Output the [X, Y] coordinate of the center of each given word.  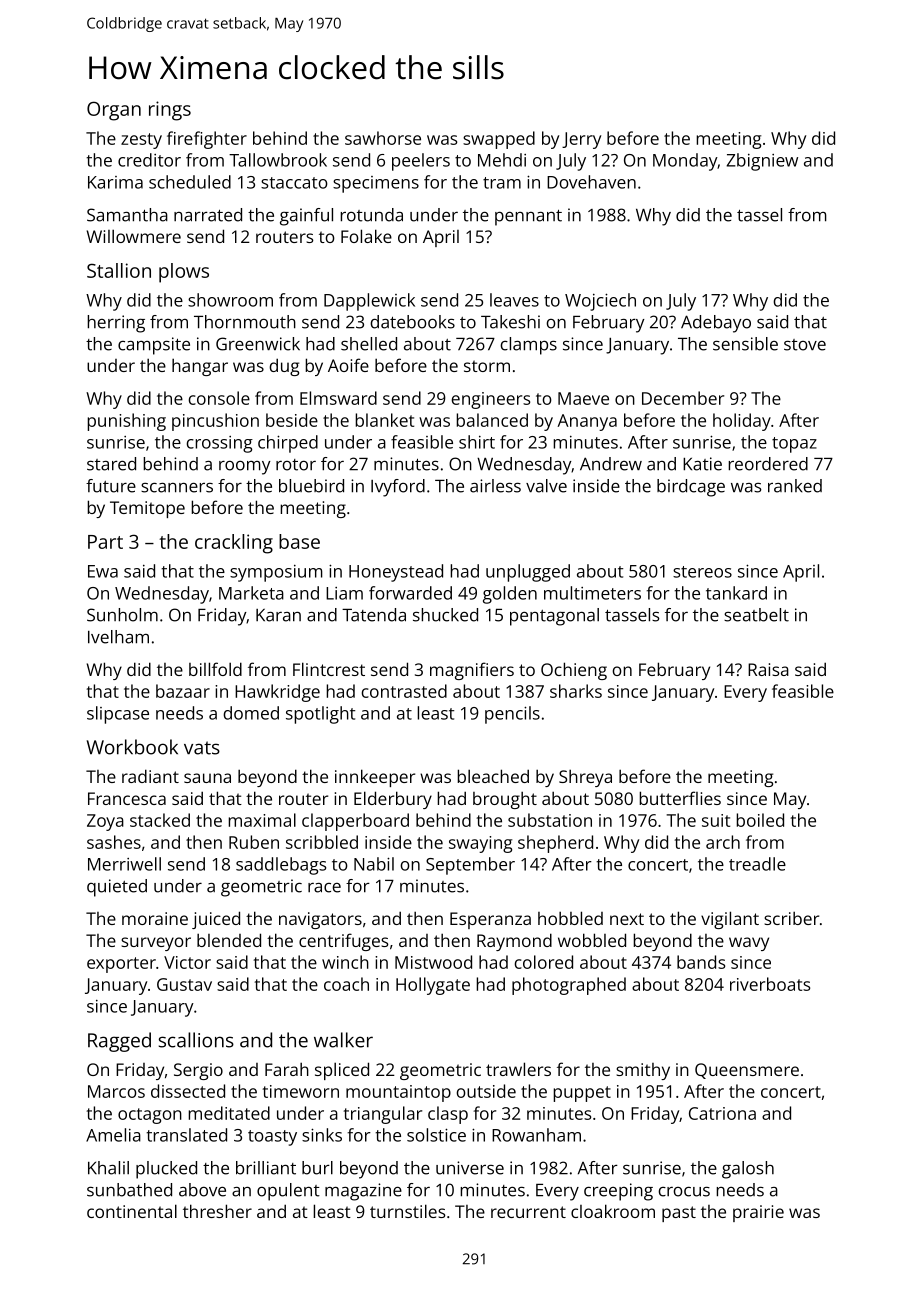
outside [486, 1091]
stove [805, 345]
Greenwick [258, 344]
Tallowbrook [278, 160]
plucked [166, 1170]
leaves [514, 300]
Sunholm [122, 615]
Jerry [581, 140]
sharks [576, 691]
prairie [758, 1213]
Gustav [184, 984]
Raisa [768, 669]
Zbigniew [762, 162]
